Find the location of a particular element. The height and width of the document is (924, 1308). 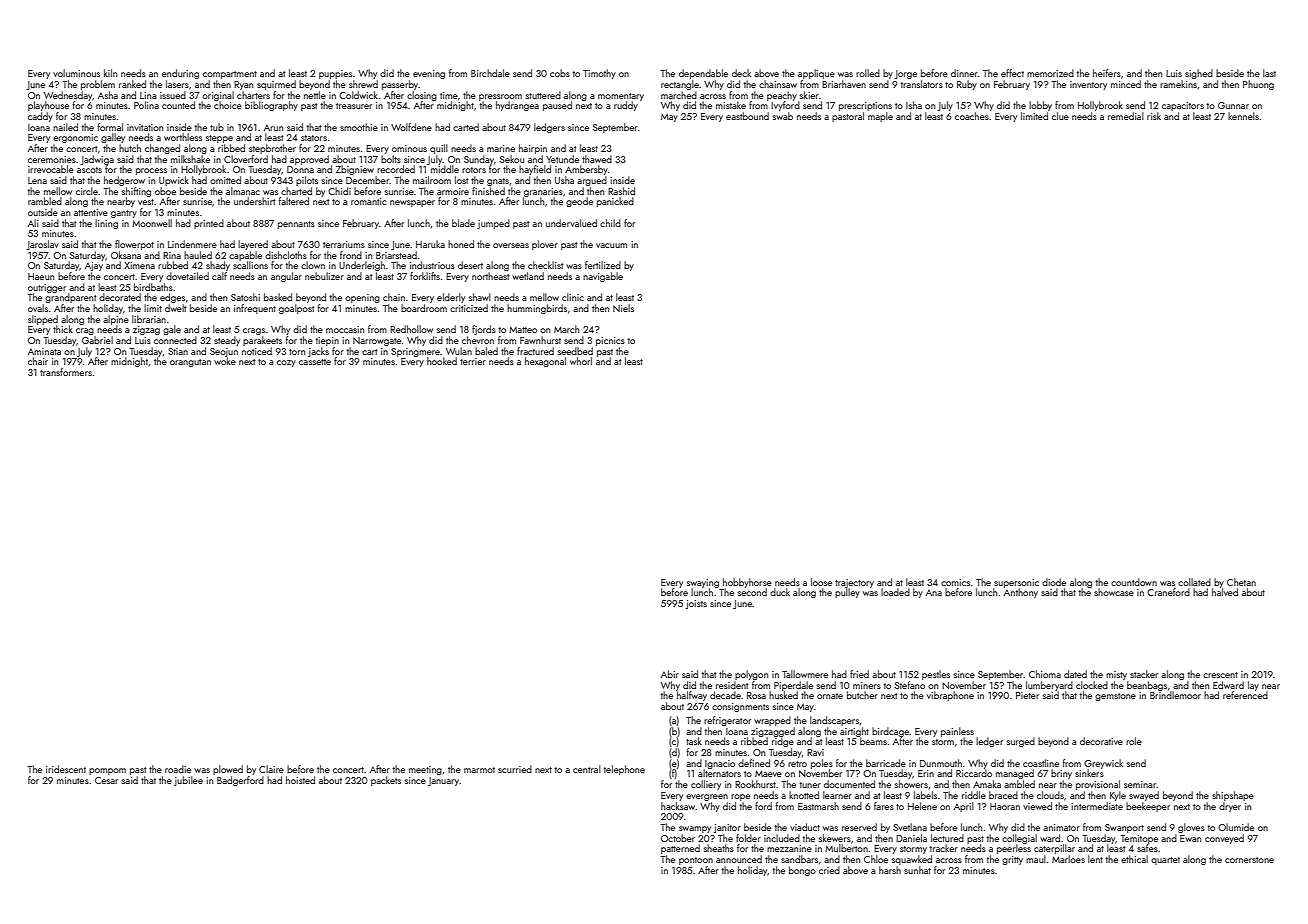

jubilee is located at coordinates (188, 781).
